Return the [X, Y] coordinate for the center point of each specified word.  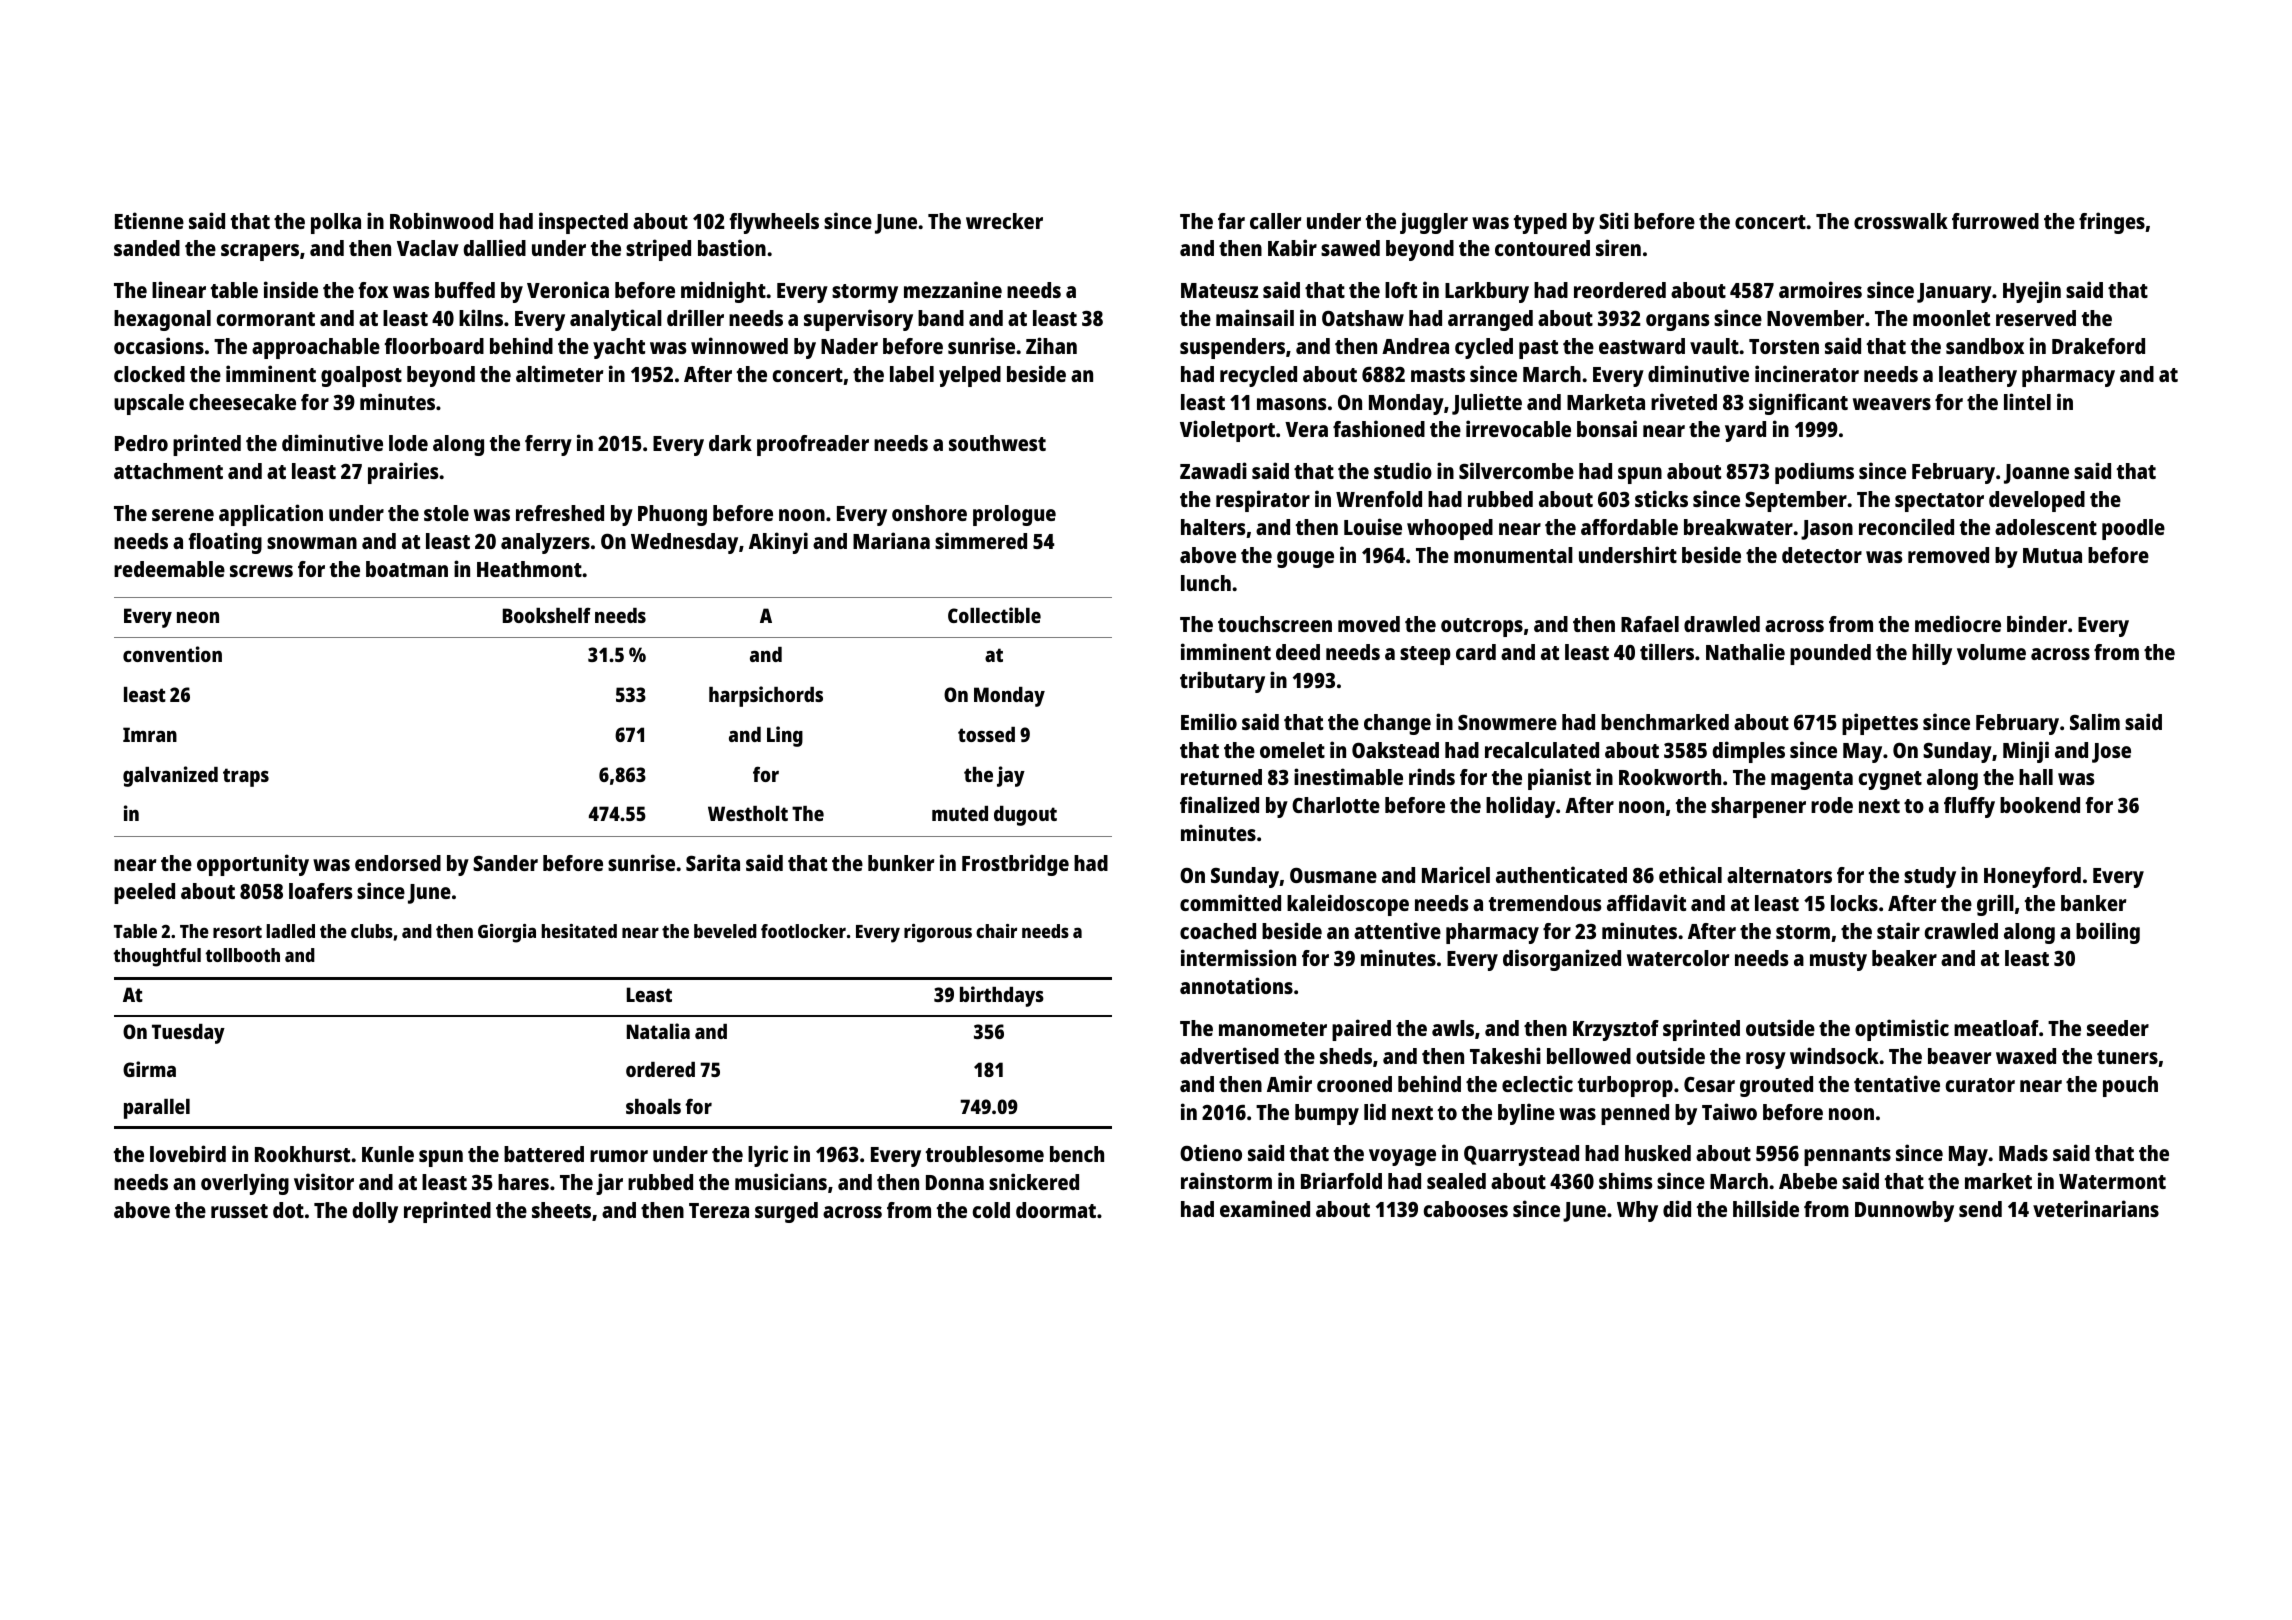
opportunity [253, 865]
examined [1265, 1208]
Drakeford [2098, 346]
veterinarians [2096, 1208]
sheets [561, 1210]
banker [2093, 903]
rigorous [938, 933]
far [1231, 221]
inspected [583, 223]
